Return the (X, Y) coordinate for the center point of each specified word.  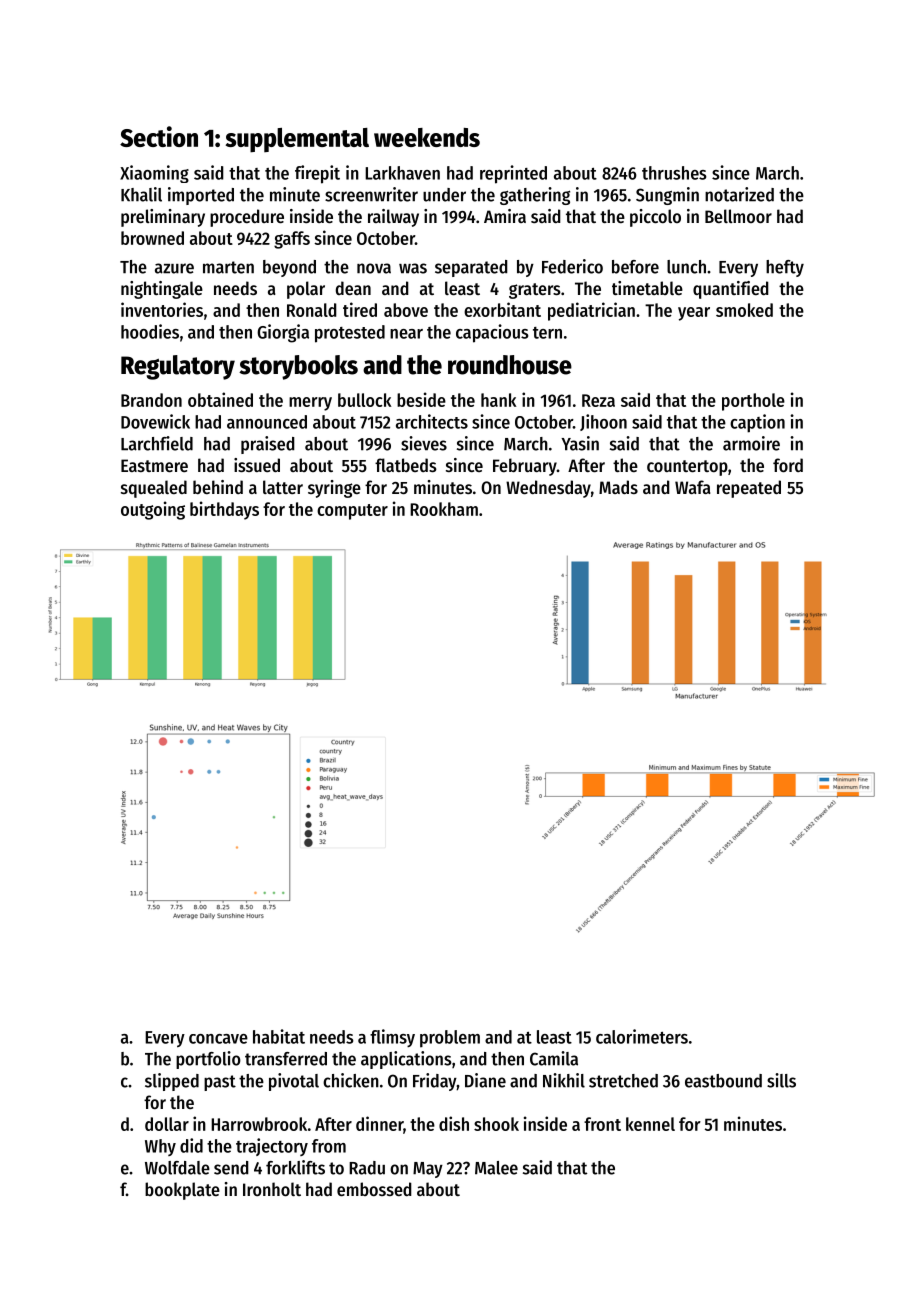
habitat (279, 1036)
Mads (618, 487)
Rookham (444, 509)
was (413, 268)
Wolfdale (177, 1168)
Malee (496, 1168)
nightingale (162, 290)
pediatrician (591, 311)
